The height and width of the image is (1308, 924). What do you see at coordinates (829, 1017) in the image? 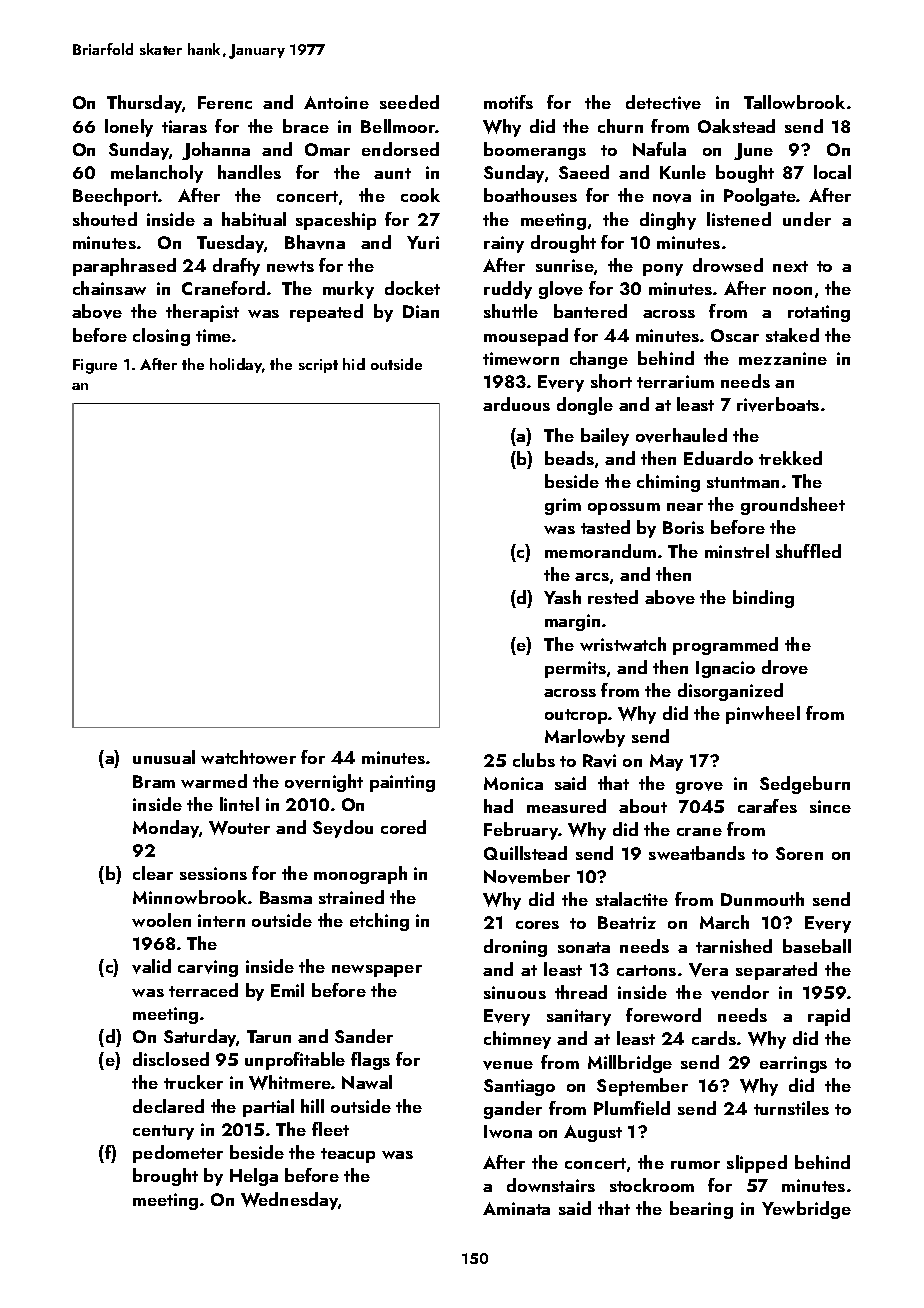
I see `rapid` at bounding box center [829, 1017].
